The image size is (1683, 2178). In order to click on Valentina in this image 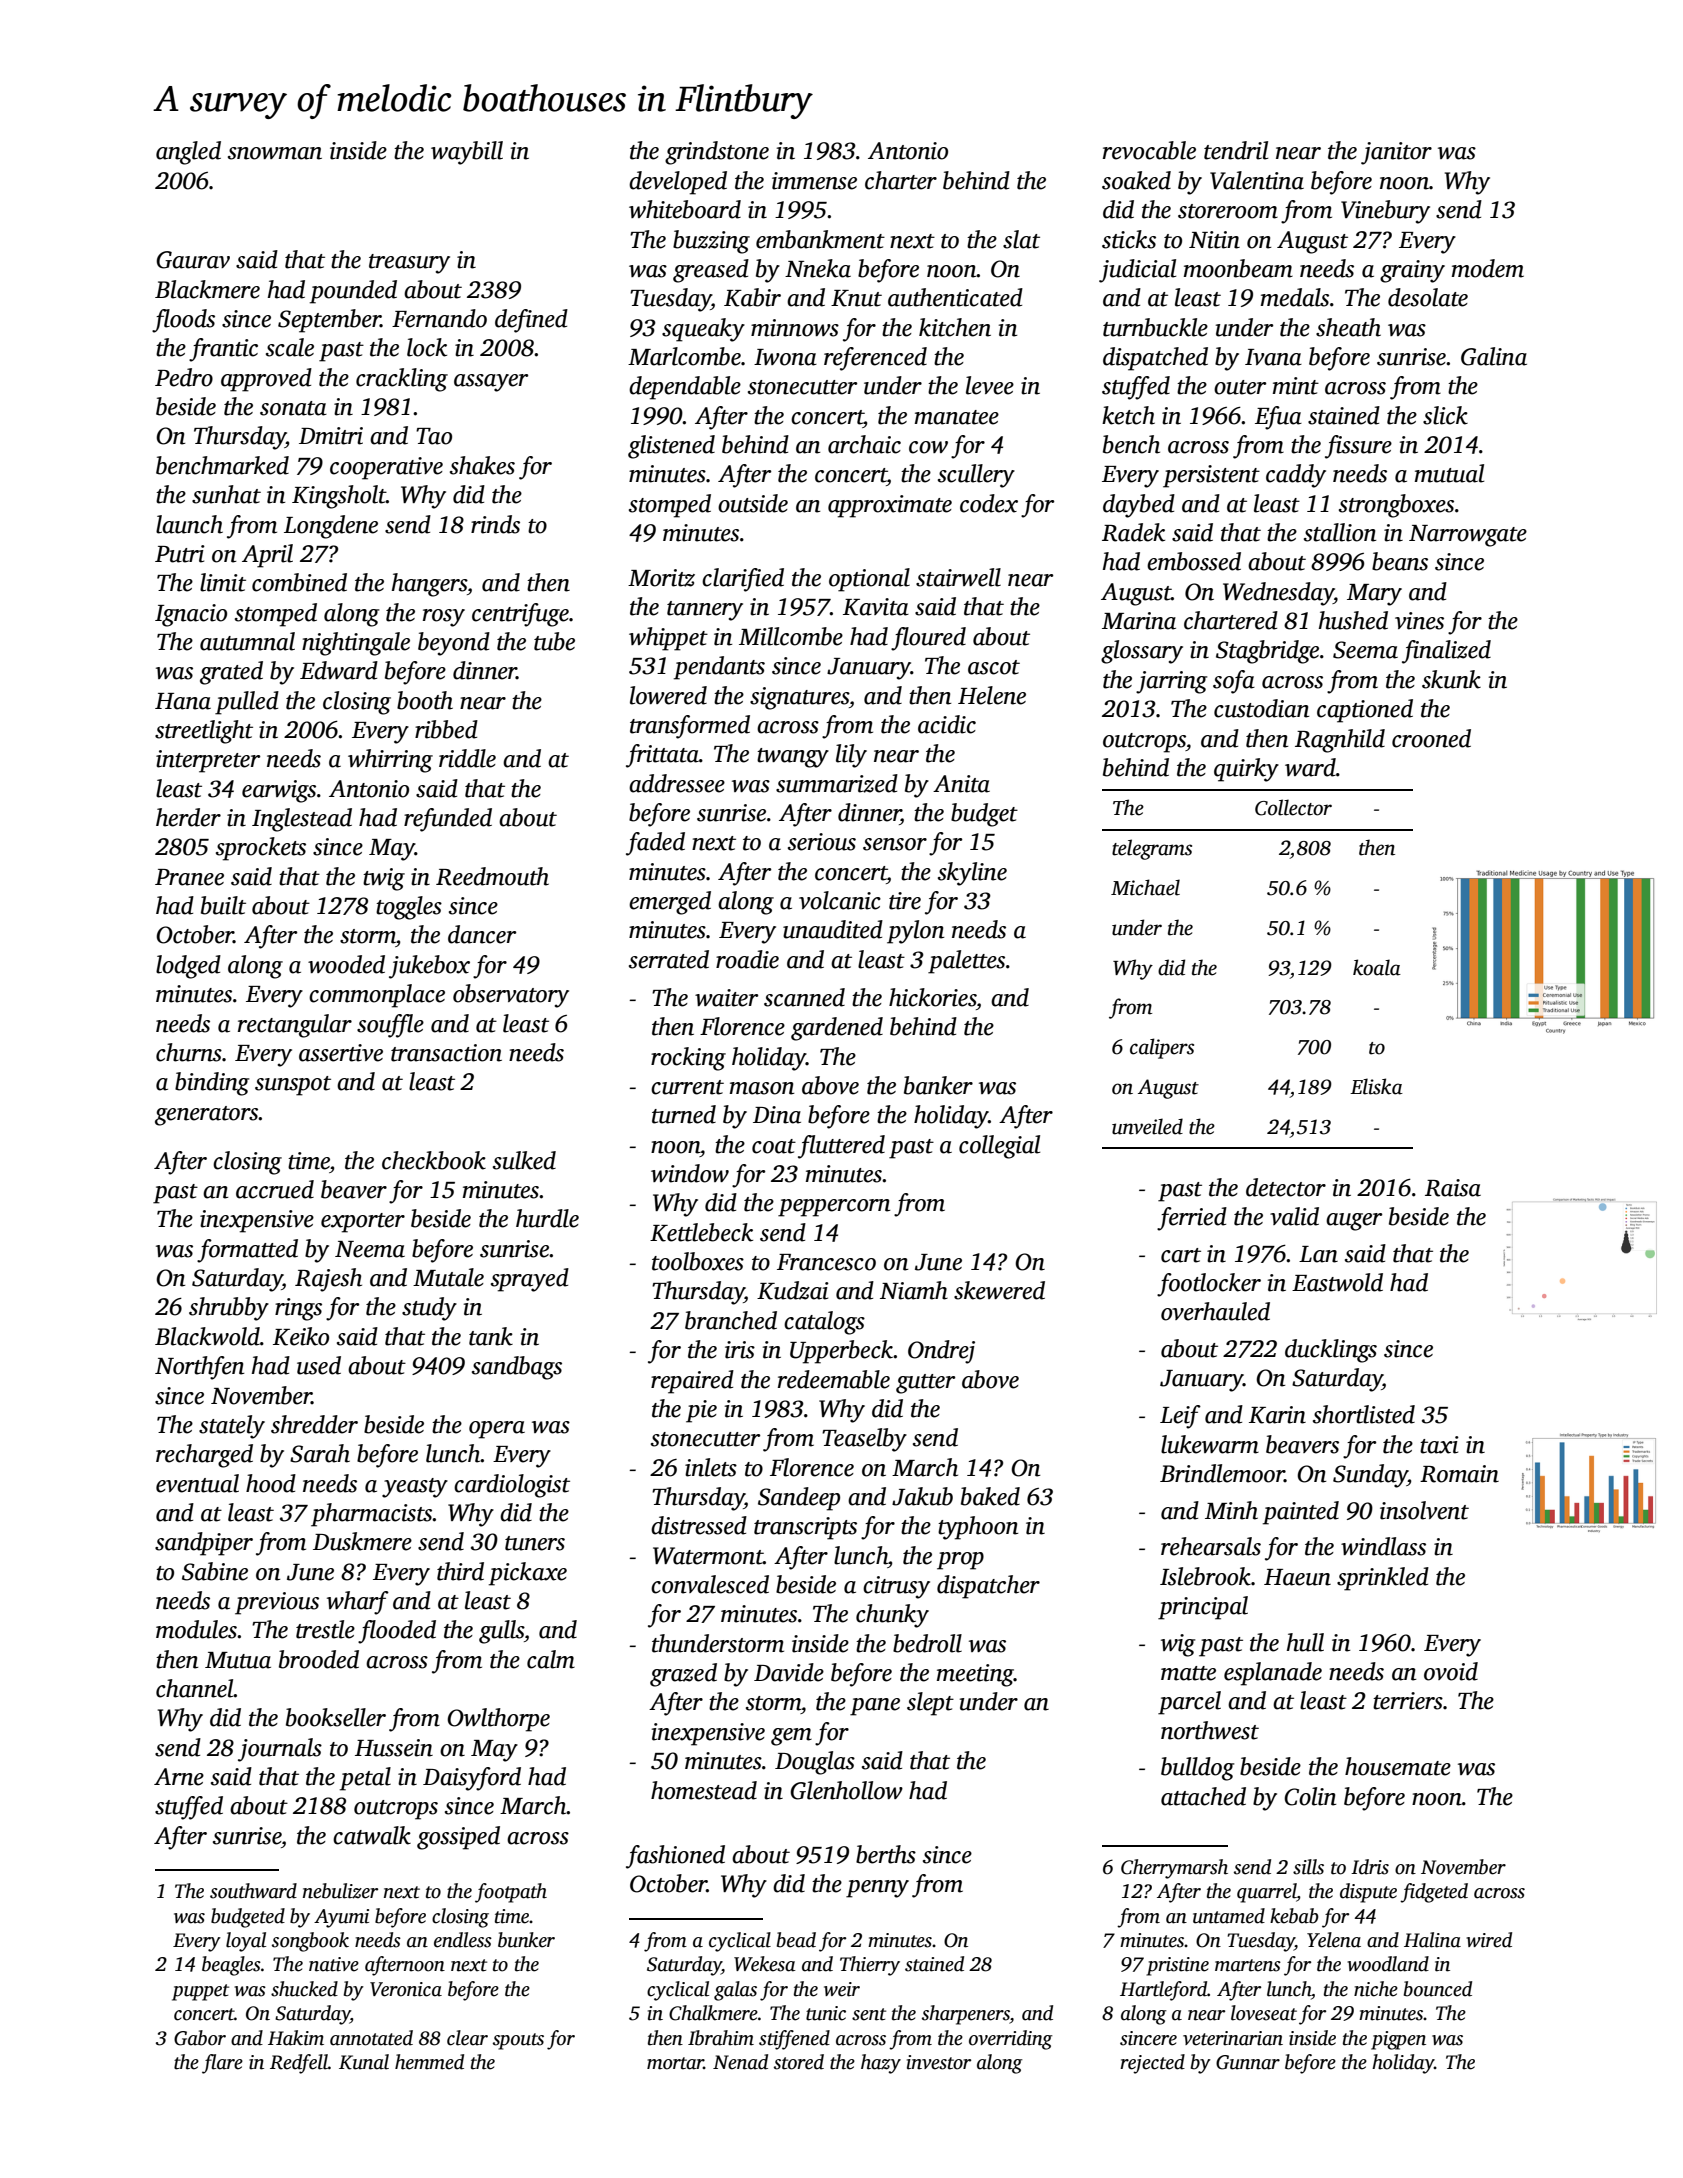, I will do `click(1257, 180)`.
